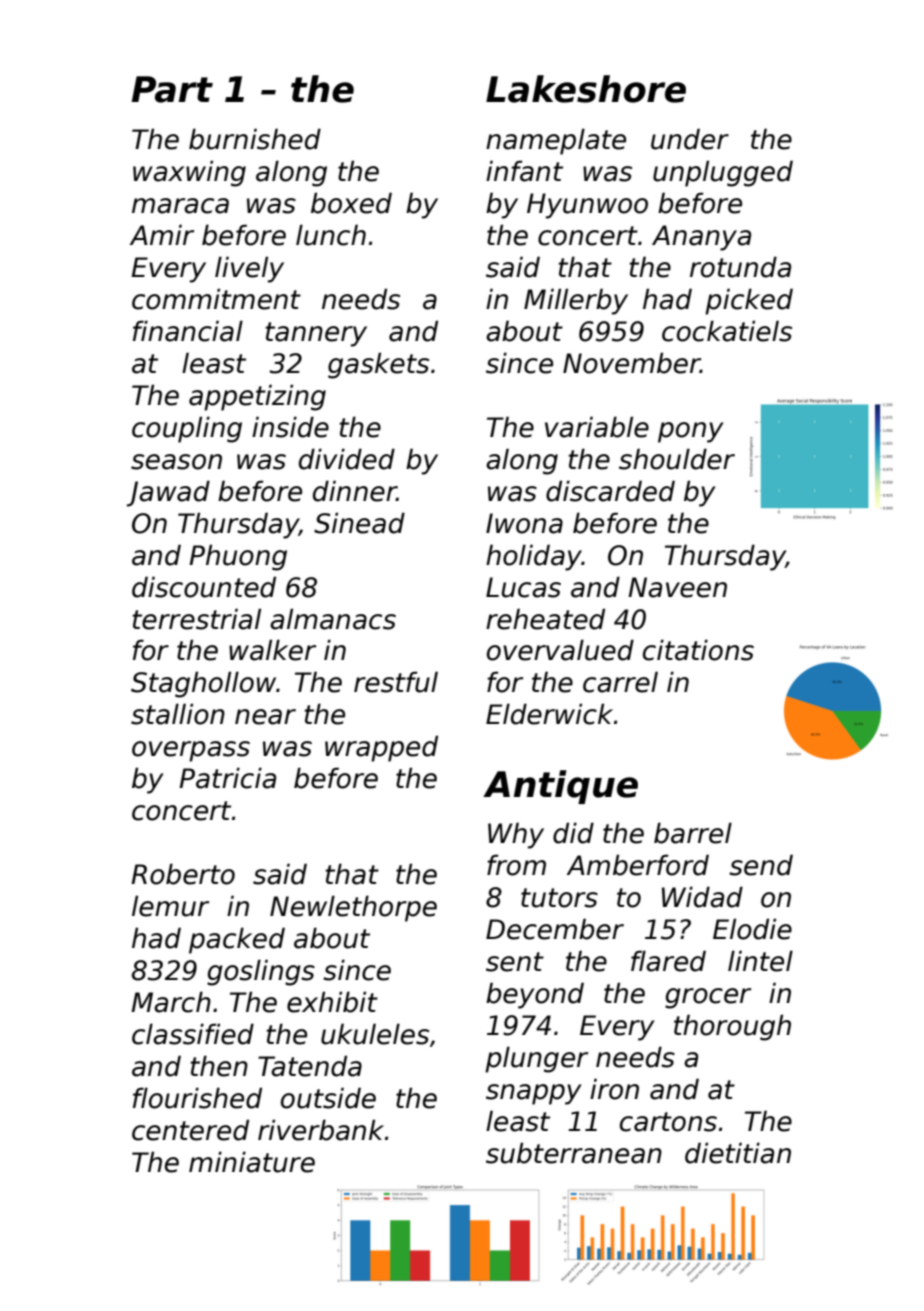 This screenshot has width=924, height=1311. I want to click on classified, so click(193, 1034).
